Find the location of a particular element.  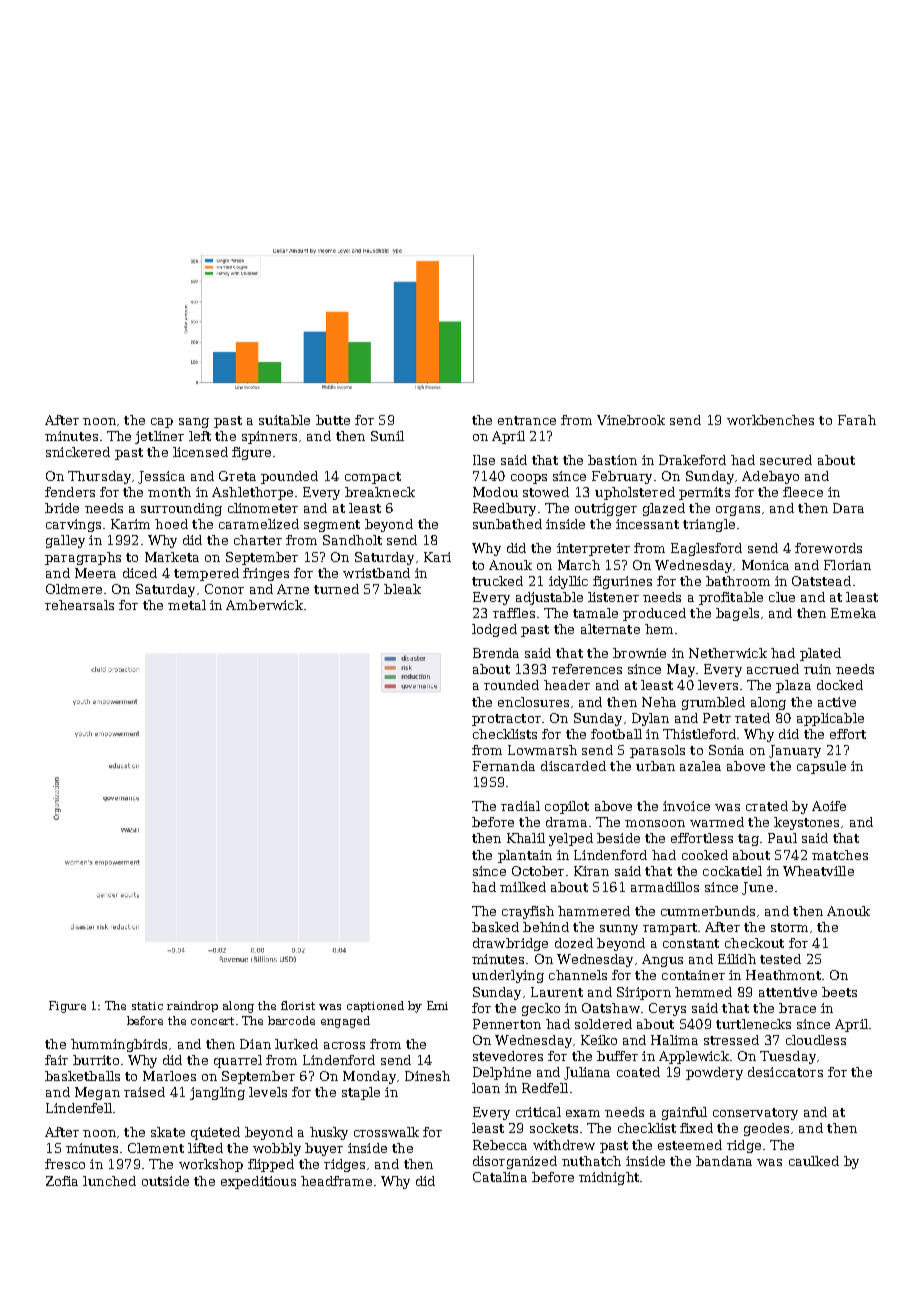

entrance is located at coordinates (527, 420).
